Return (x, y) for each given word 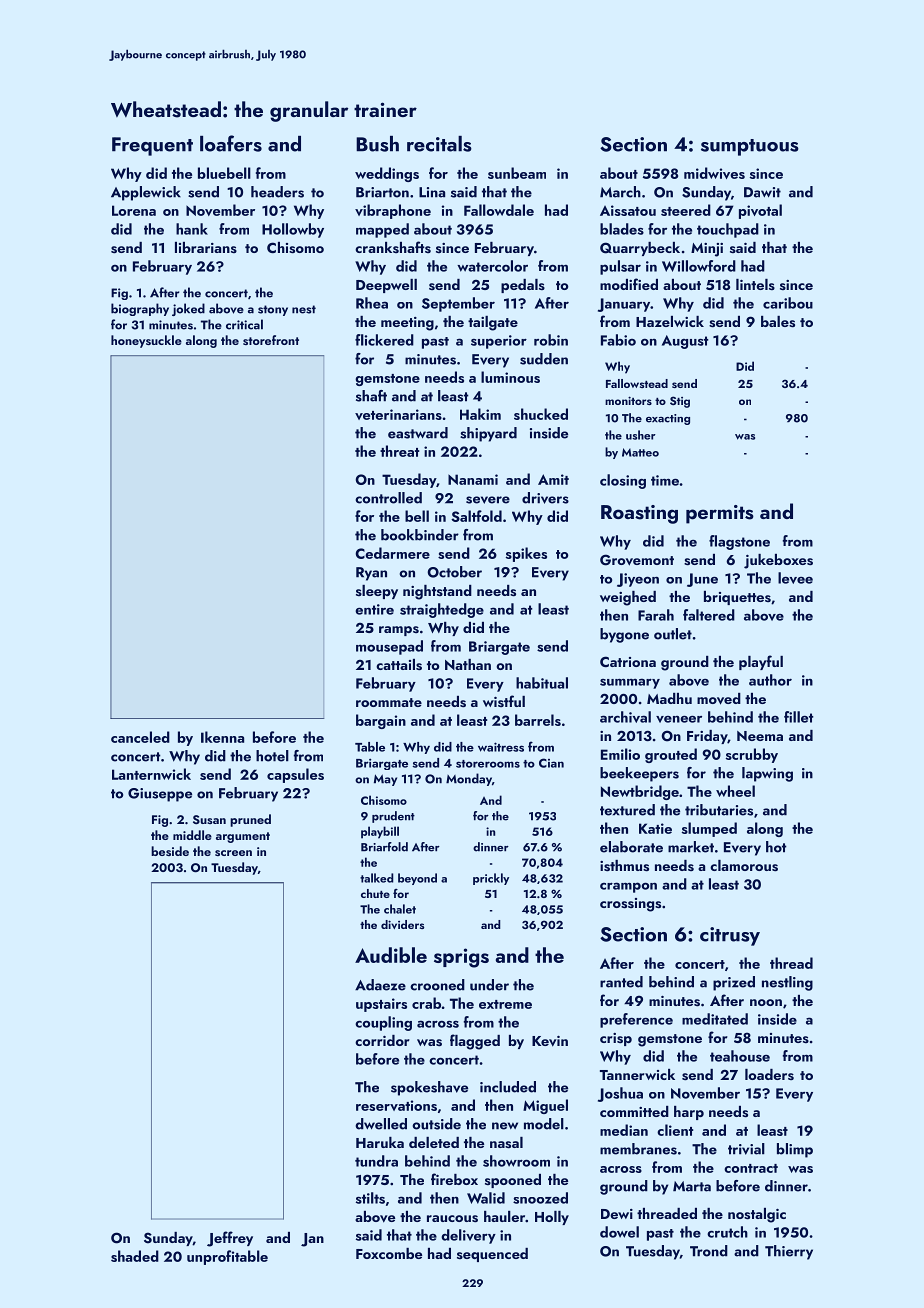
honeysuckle (146, 341)
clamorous (744, 866)
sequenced (492, 1255)
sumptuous (750, 147)
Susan (209, 819)
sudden (544, 359)
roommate (389, 702)
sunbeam (517, 173)
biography (140, 309)
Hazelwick (670, 321)
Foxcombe (389, 1253)
